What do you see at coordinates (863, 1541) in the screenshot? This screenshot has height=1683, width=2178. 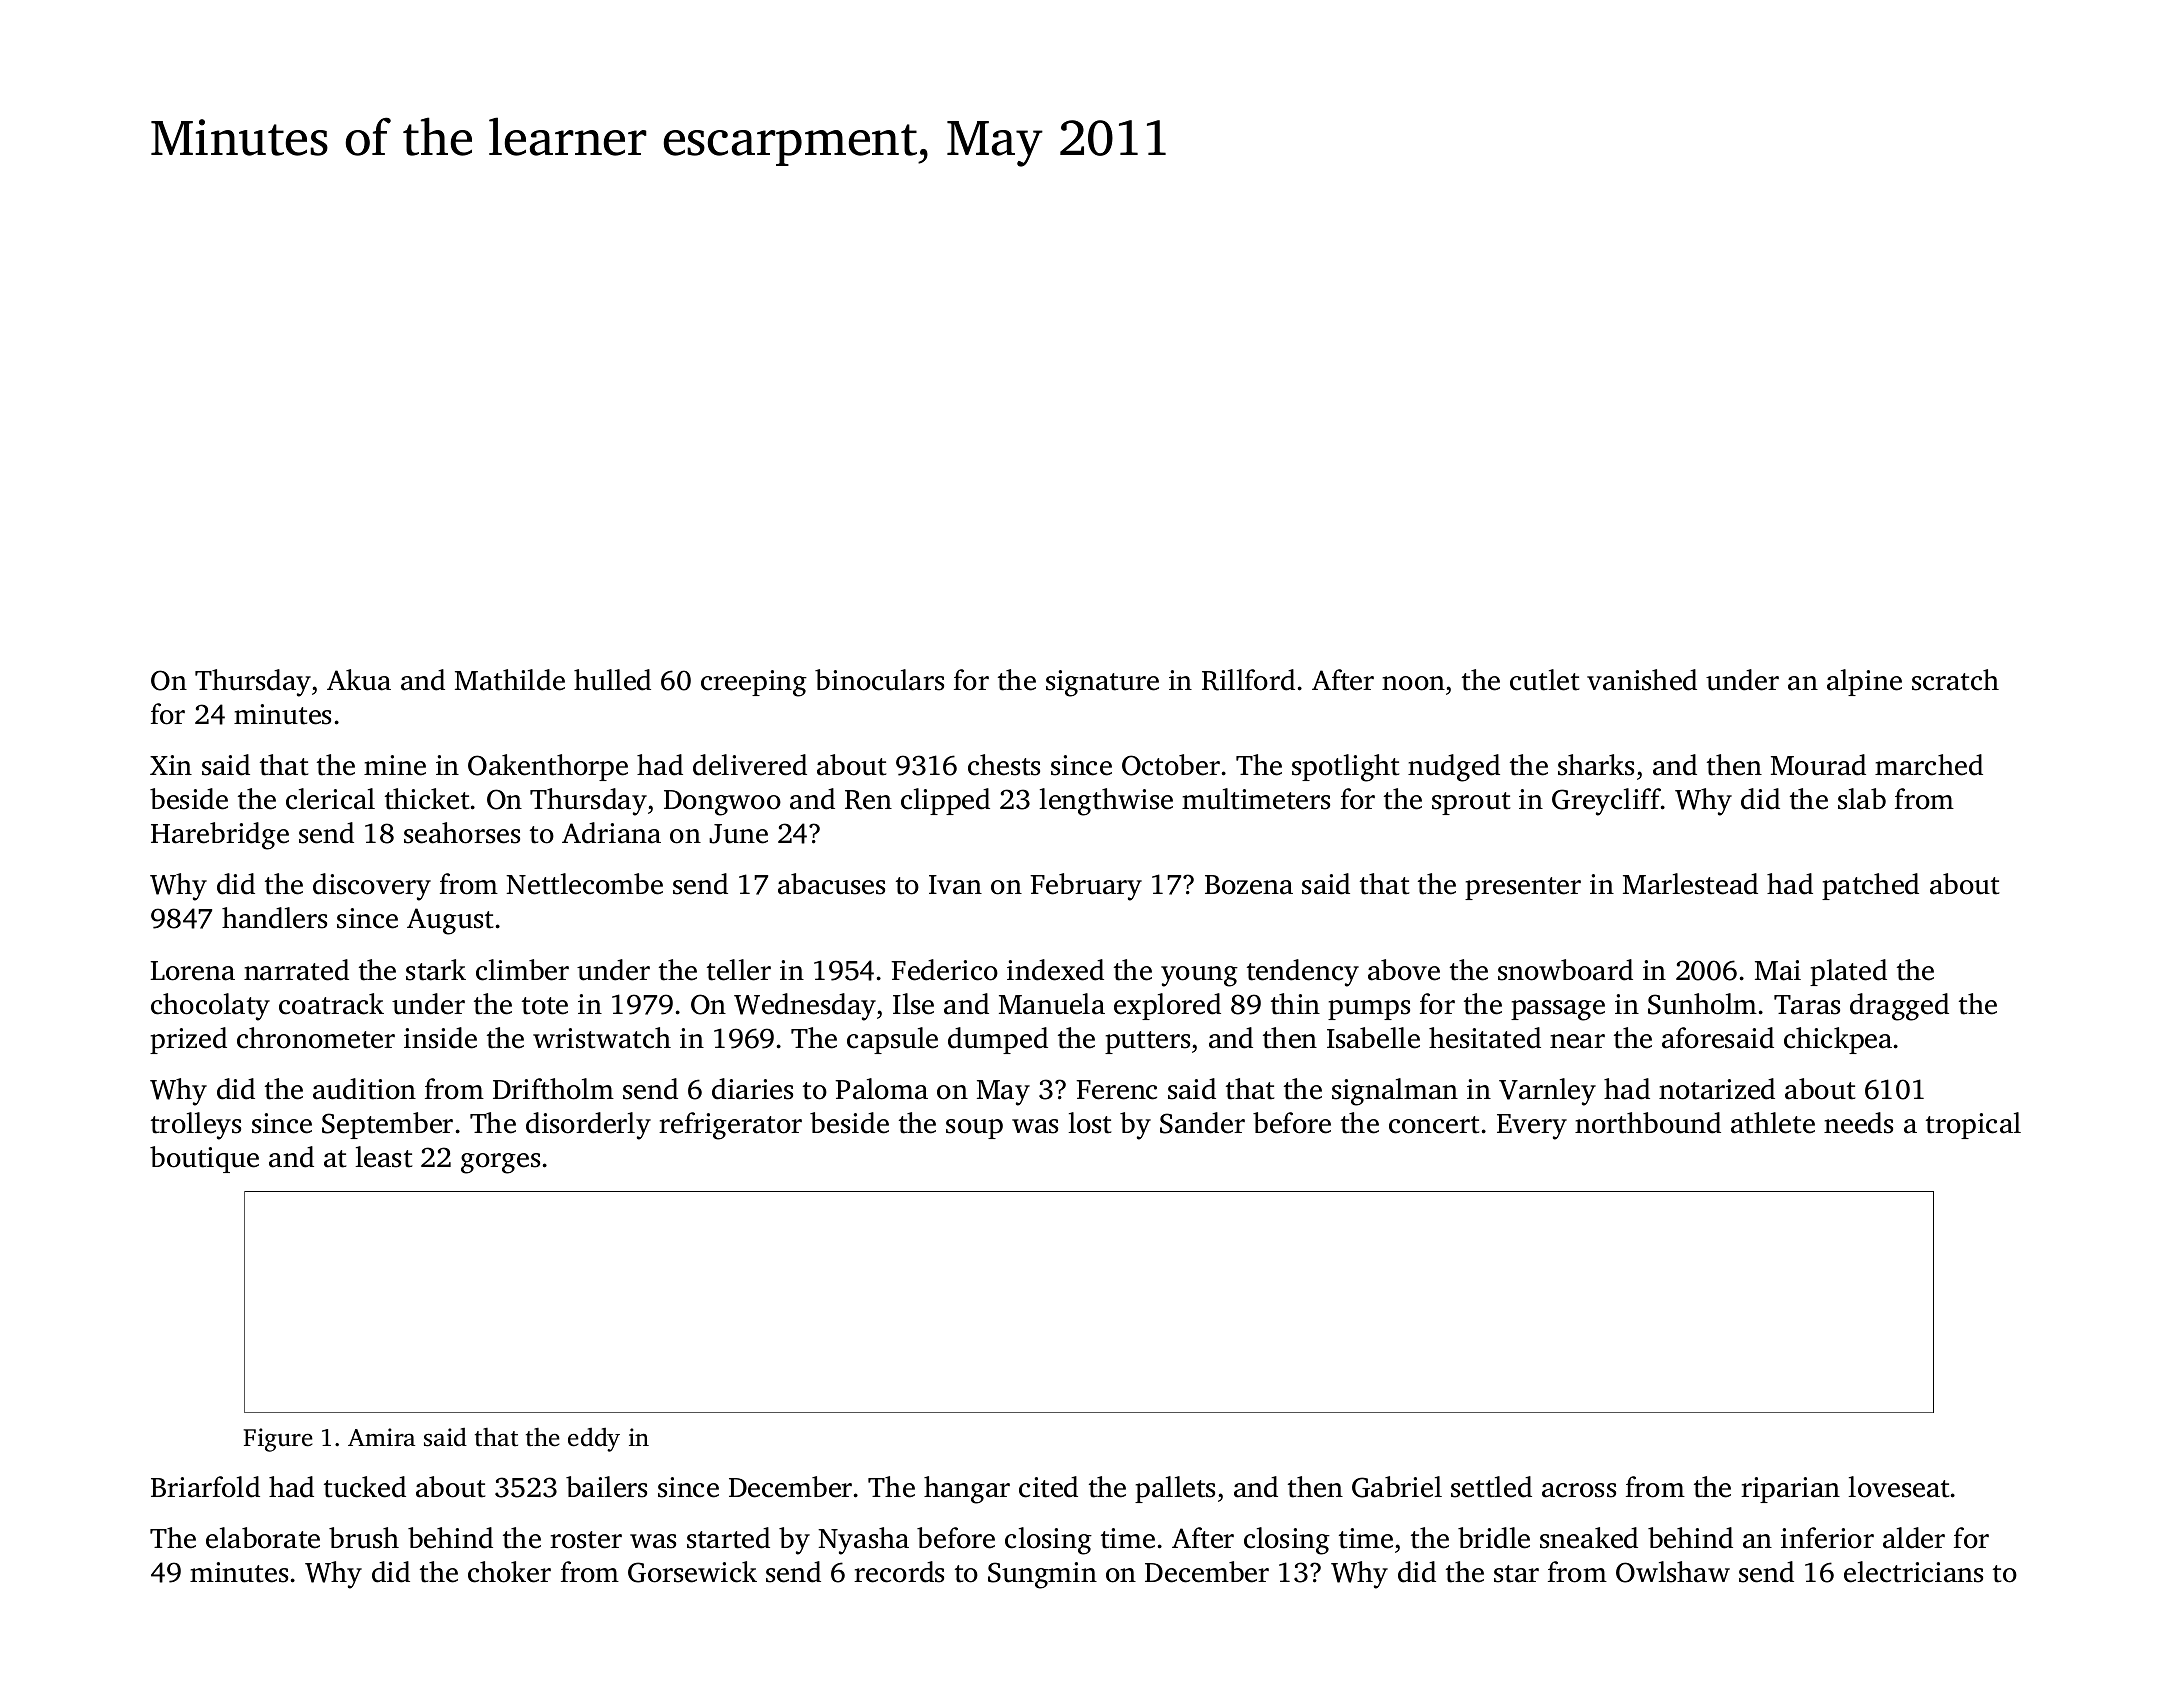 I see `Nyasha` at bounding box center [863, 1541].
